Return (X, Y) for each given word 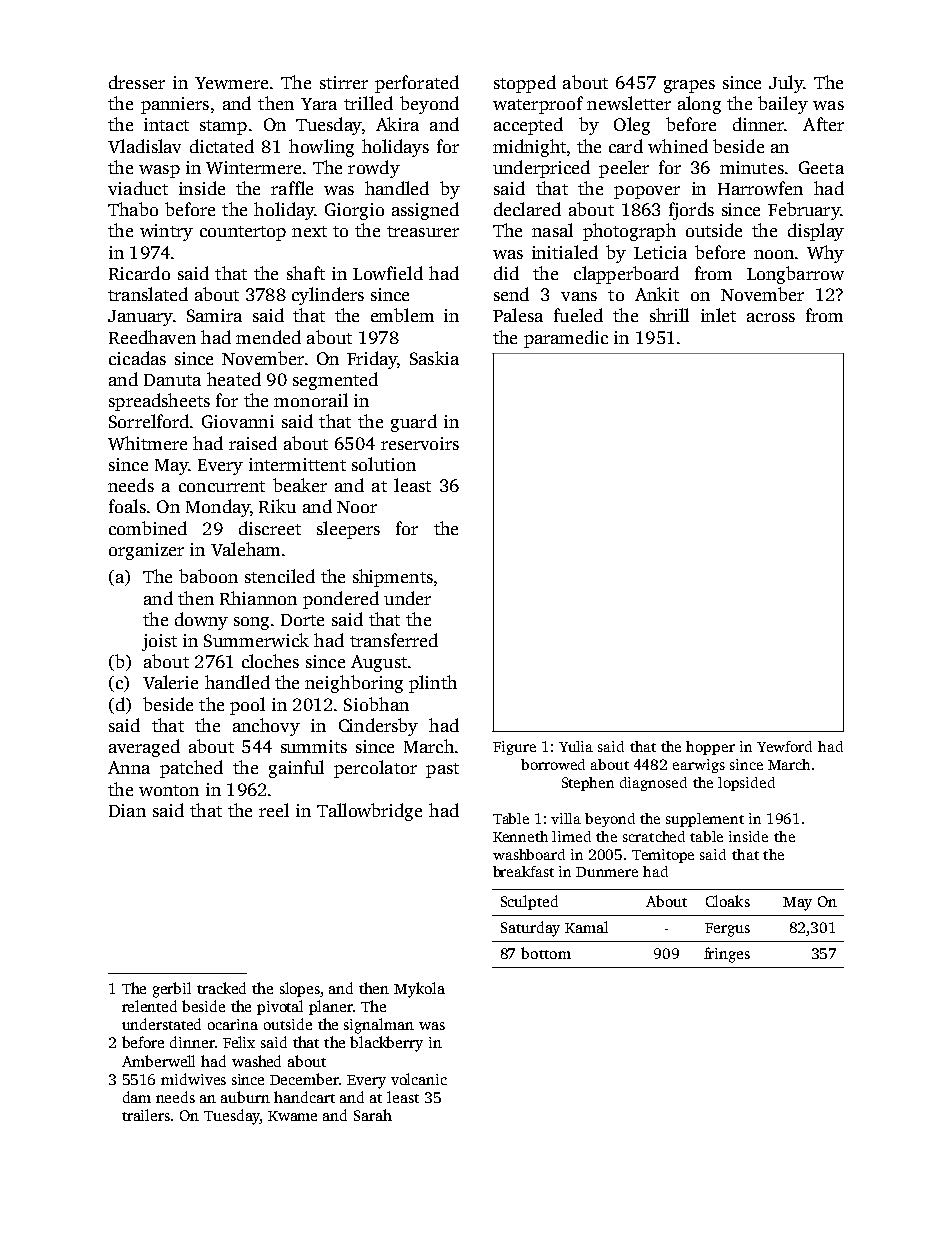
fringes (727, 955)
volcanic (419, 1079)
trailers (146, 1115)
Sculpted (529, 902)
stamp (223, 127)
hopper (710, 748)
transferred (394, 640)
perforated (417, 84)
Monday (218, 508)
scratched (654, 836)
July (786, 84)
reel (274, 810)
